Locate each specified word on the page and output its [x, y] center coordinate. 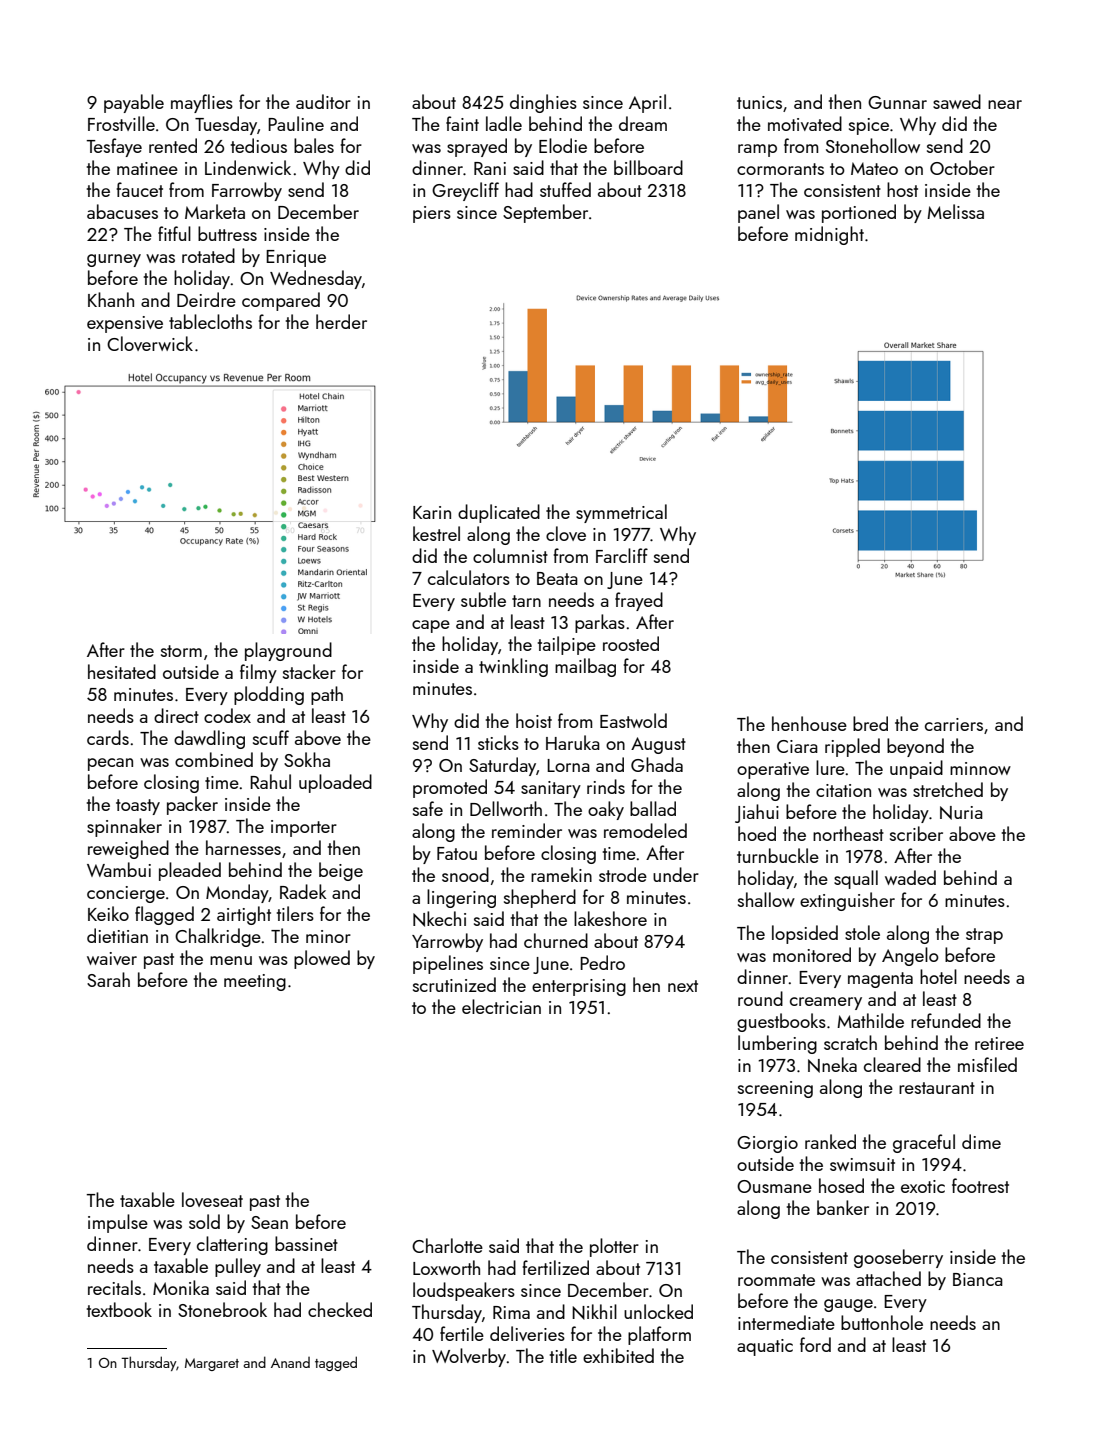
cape [431, 626]
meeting [255, 982]
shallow [766, 899]
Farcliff [622, 555]
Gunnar [897, 102]
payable [134, 103]
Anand [290, 1362]
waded [910, 877]
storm [181, 651]
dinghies [543, 103]
